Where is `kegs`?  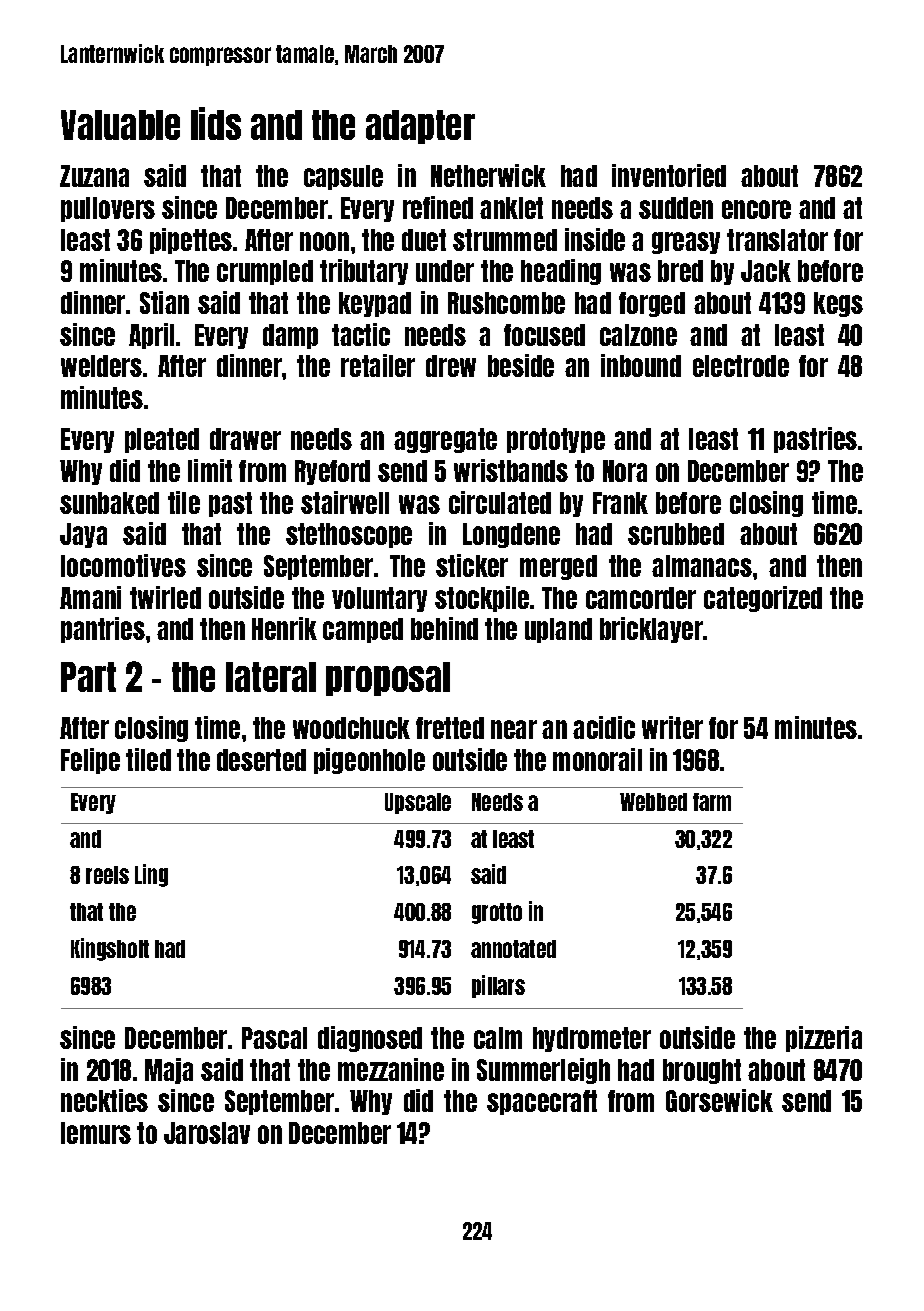 kegs is located at coordinates (838, 304).
